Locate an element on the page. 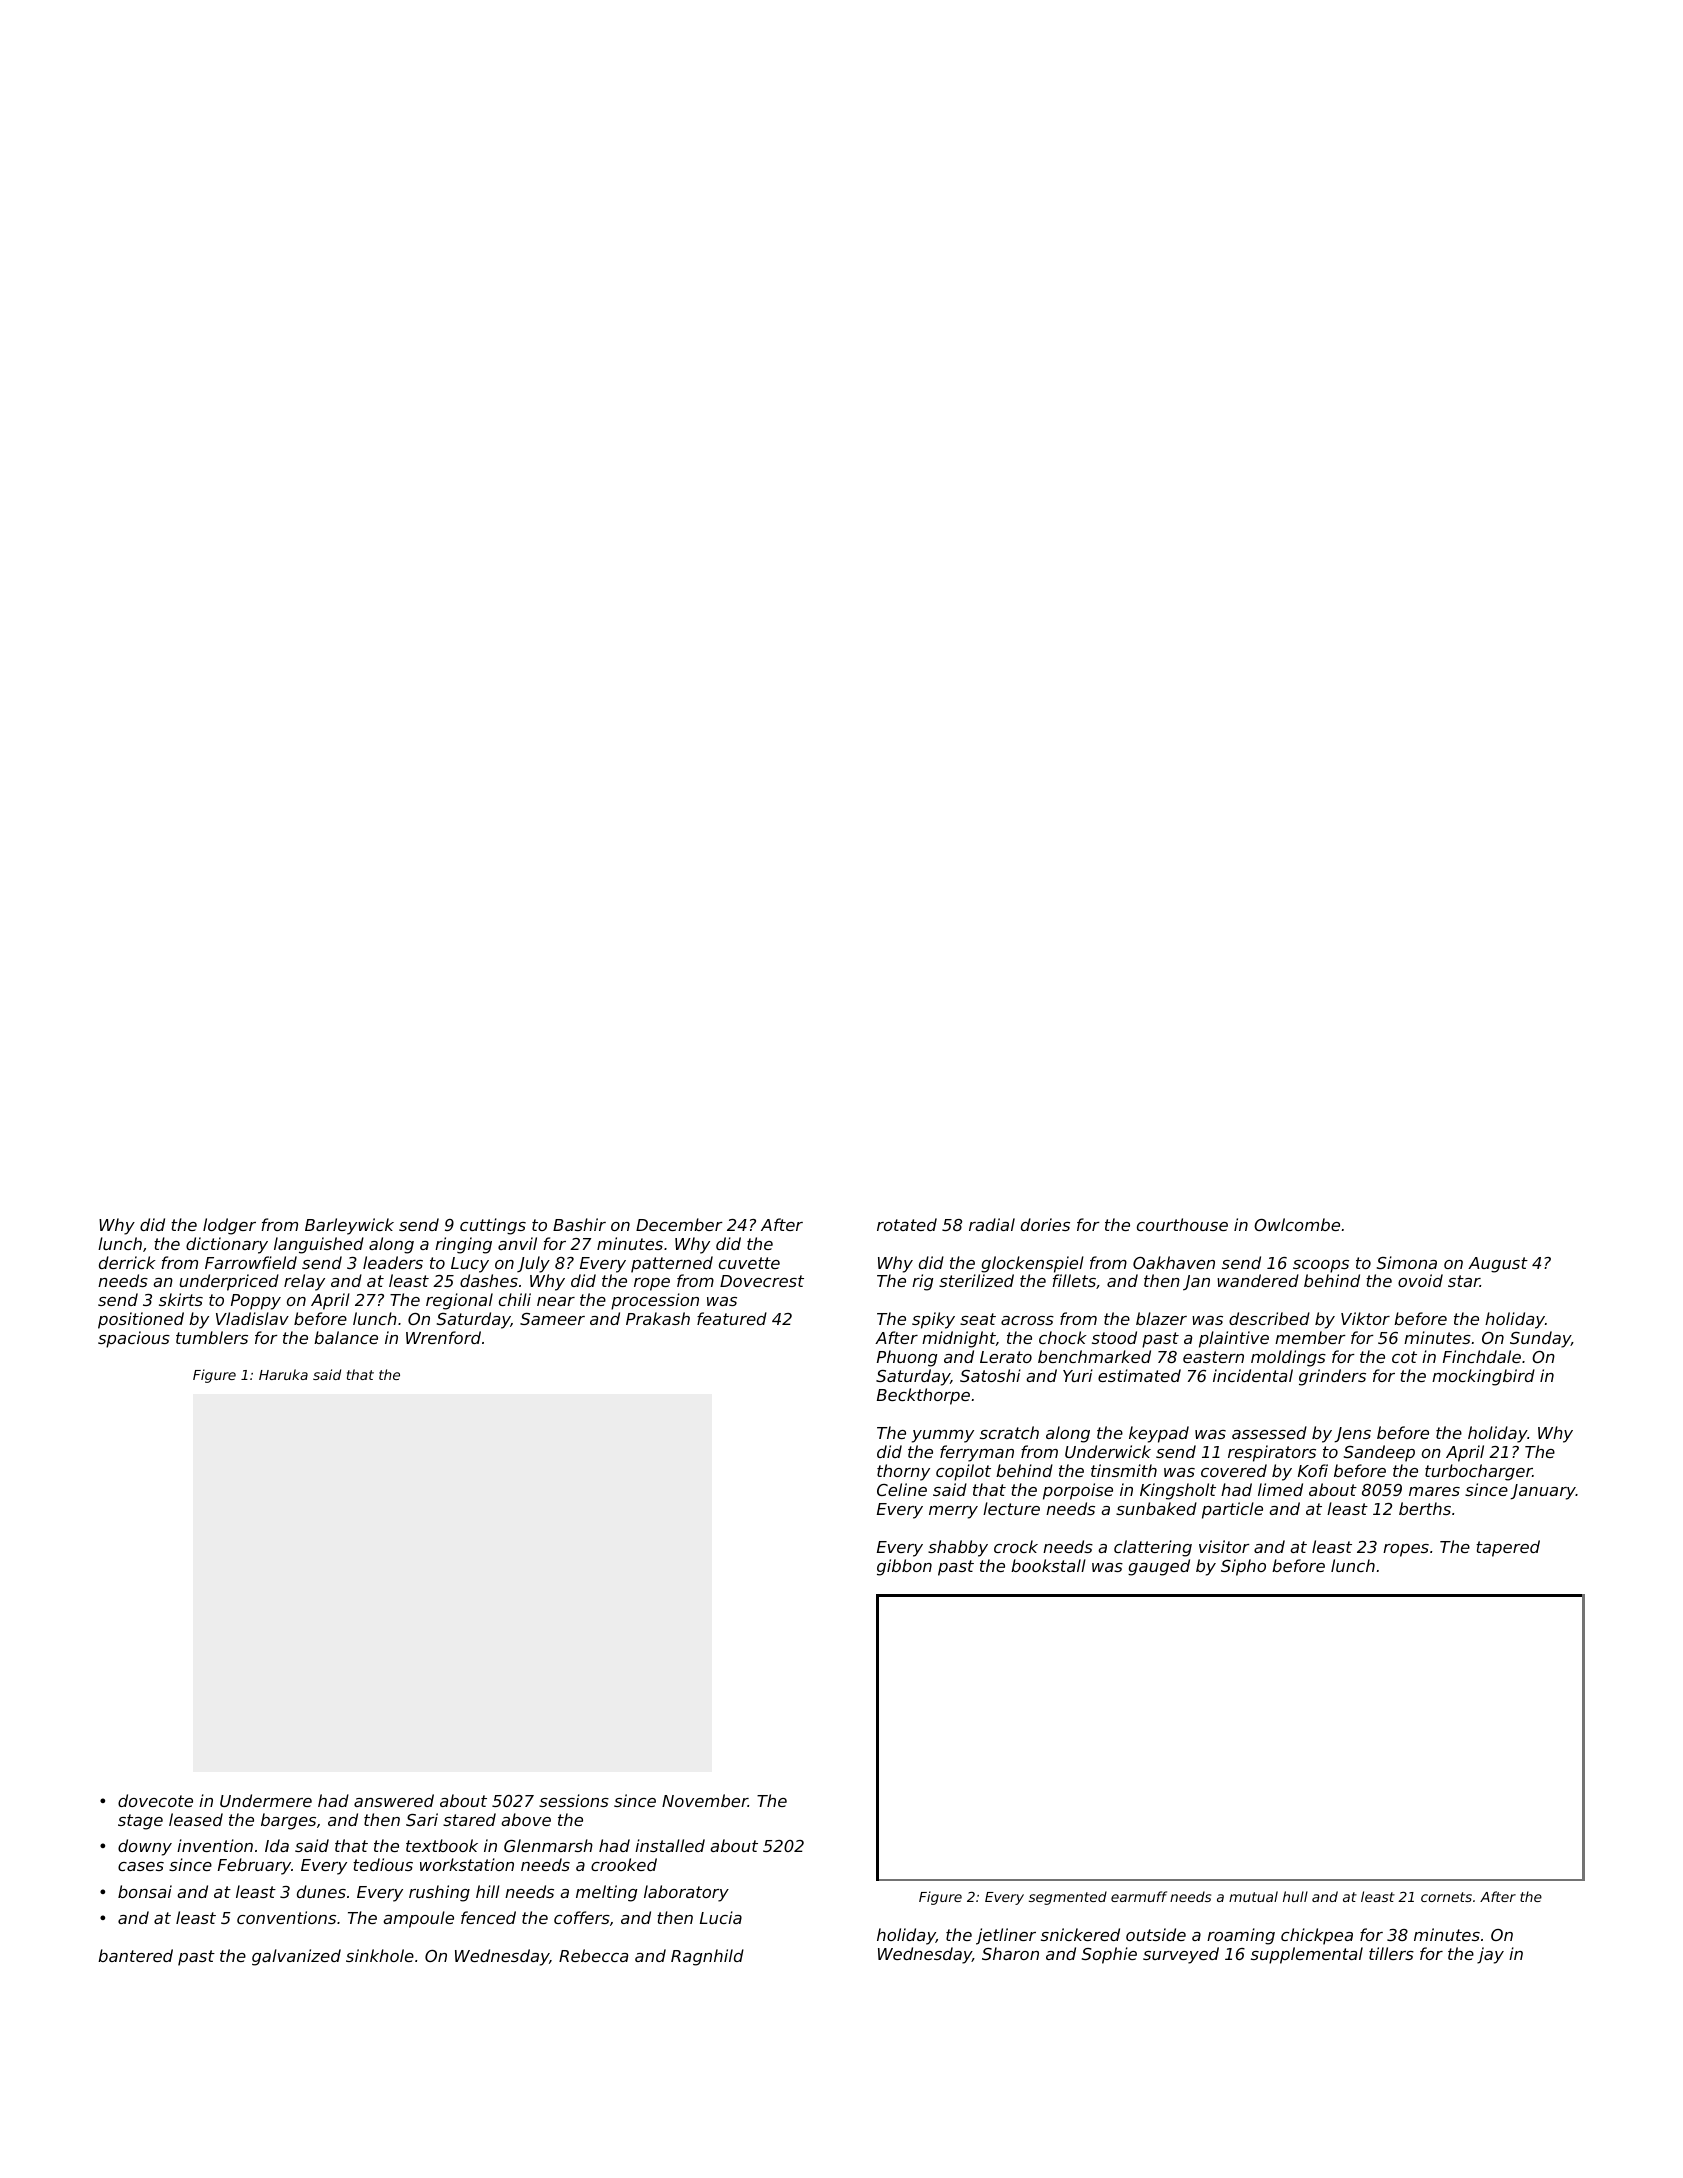 The image size is (1683, 2178). Wrenford is located at coordinates (443, 1337).
